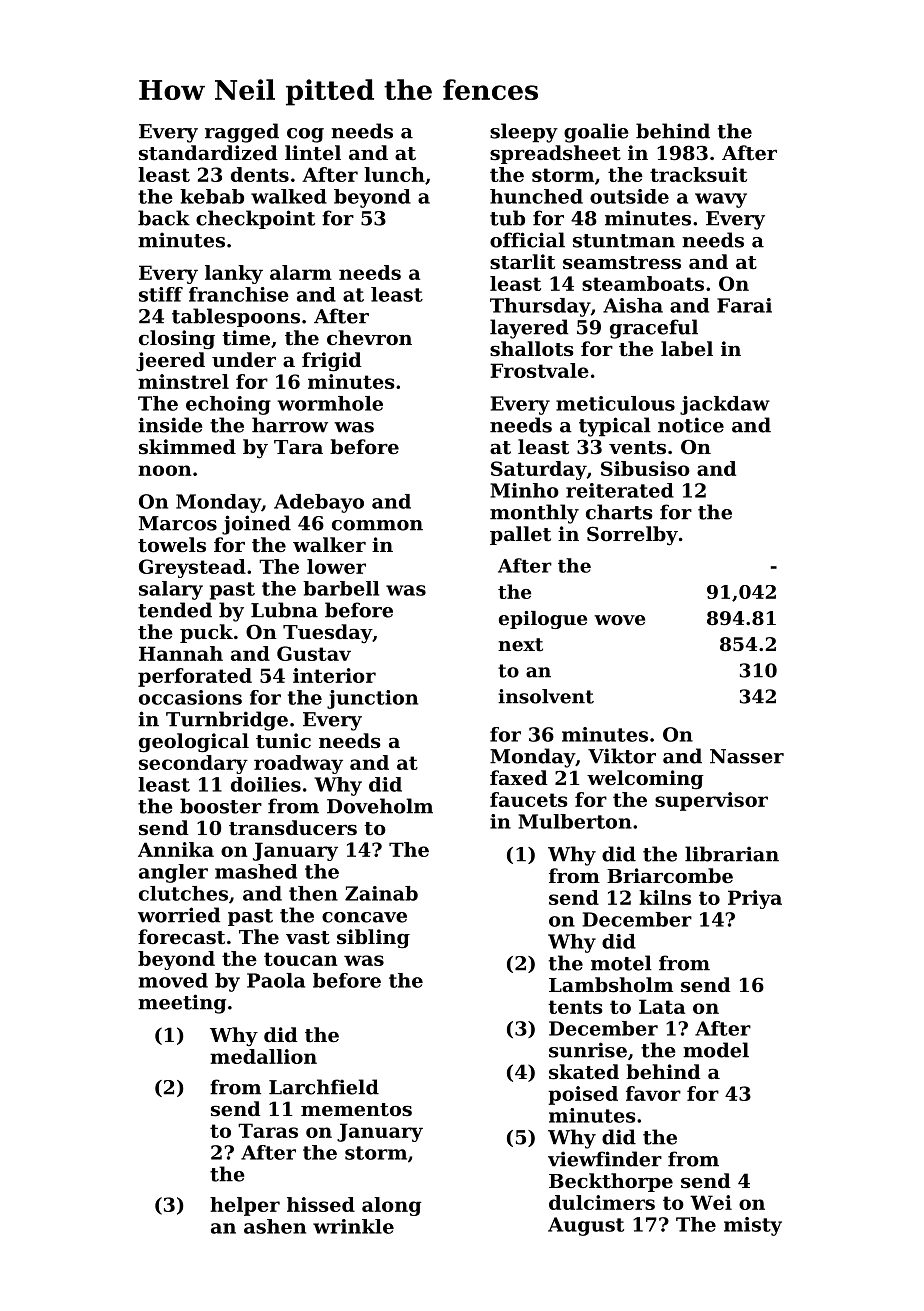  What do you see at coordinates (275, 1226) in the page?
I see `ashen` at bounding box center [275, 1226].
